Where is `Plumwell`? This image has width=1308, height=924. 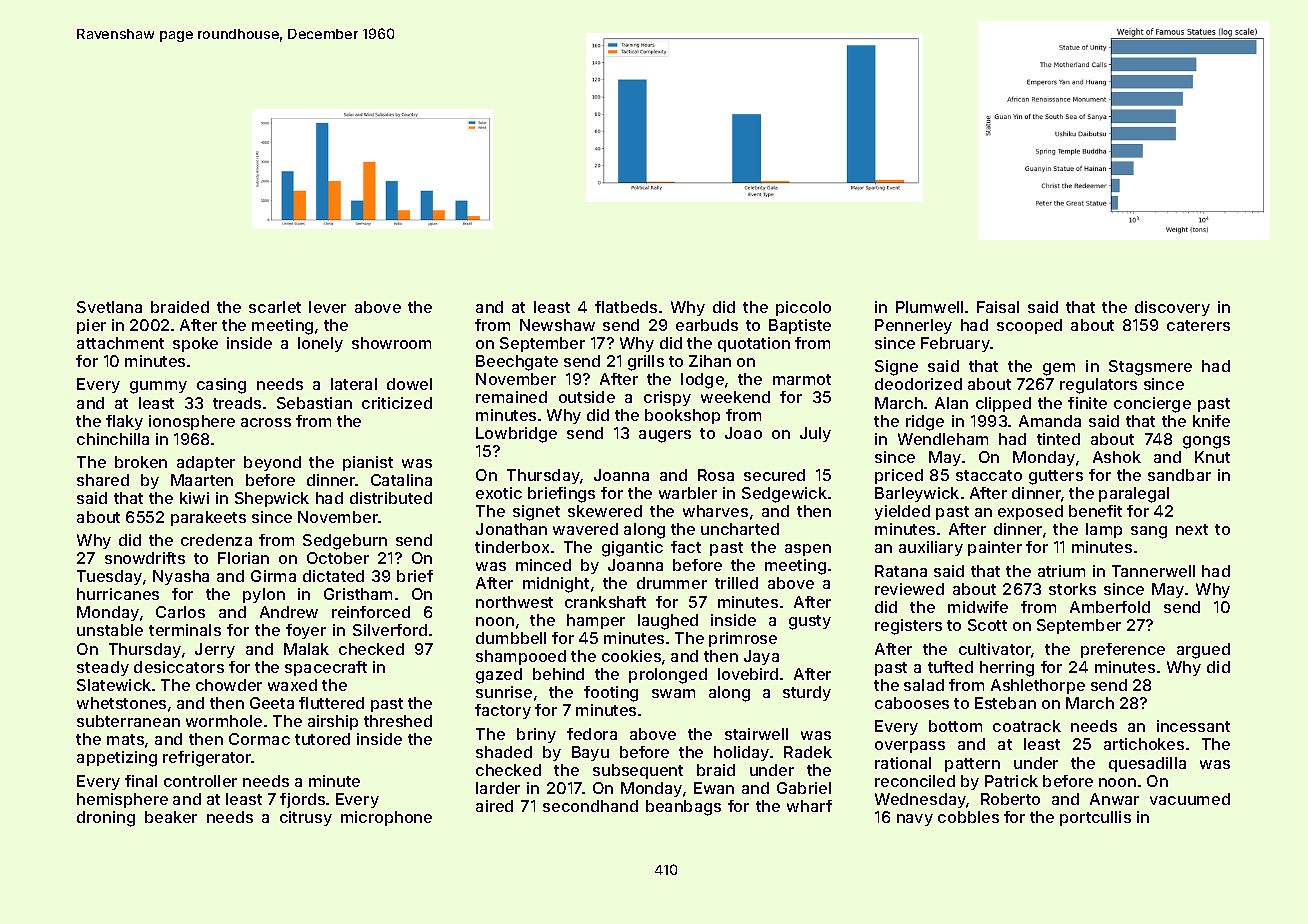
Plumwell is located at coordinates (929, 307).
